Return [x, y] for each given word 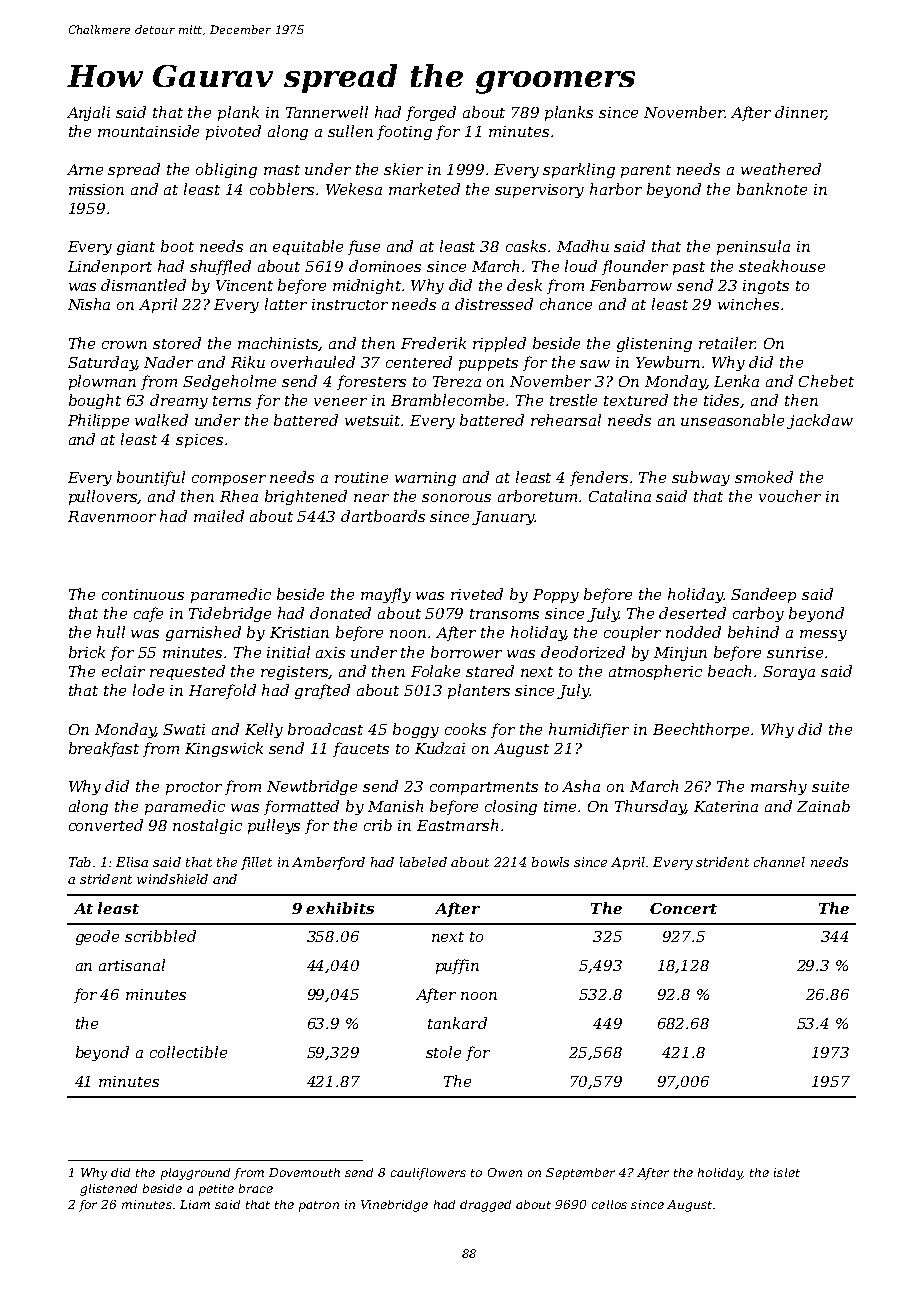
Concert [683, 908]
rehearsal [566, 420]
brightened [306, 497]
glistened [108, 1190]
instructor [350, 304]
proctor [194, 788]
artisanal [132, 965]
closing [511, 807]
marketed [424, 189]
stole [443, 1052]
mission [96, 189]
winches [748, 304]
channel [779, 862]
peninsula [753, 247]
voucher [790, 496]
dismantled [143, 285]
